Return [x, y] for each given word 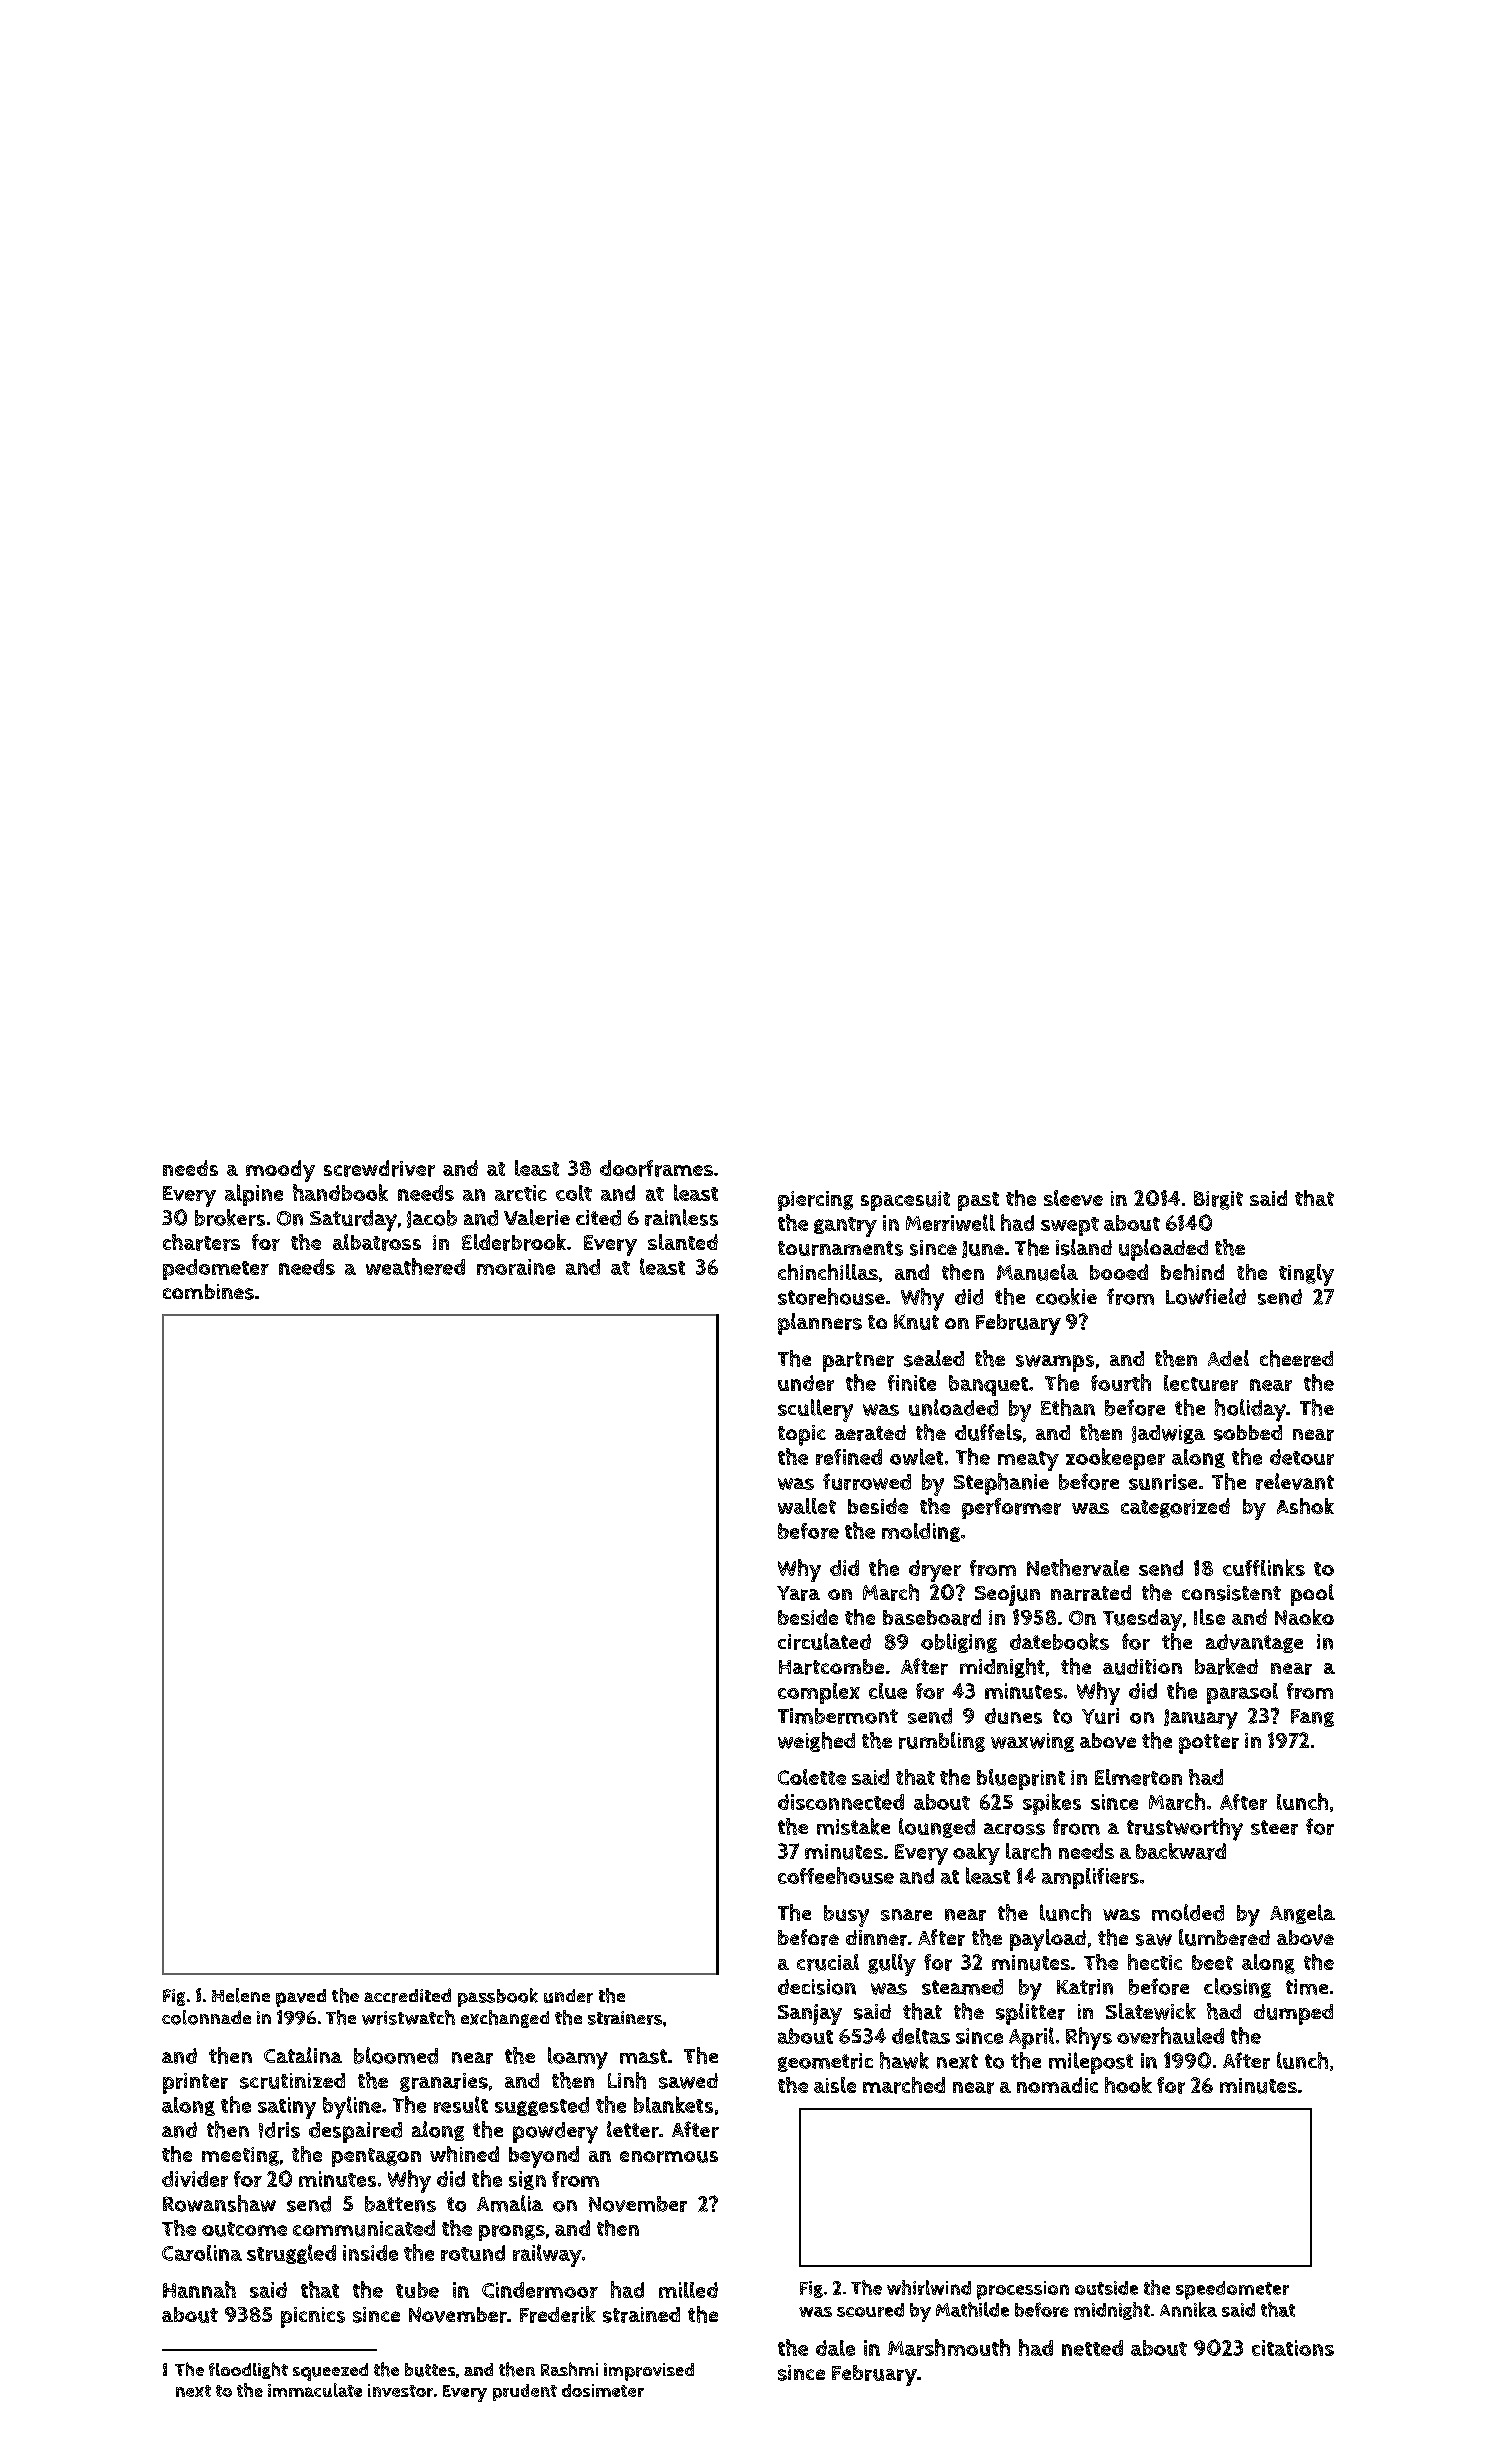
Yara [798, 1593]
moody [280, 1171]
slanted [683, 1242]
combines [208, 1292]
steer [1274, 1827]
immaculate [315, 2390]
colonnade [206, 2017]
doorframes [656, 1168]
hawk [904, 2060]
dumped [1293, 2014]
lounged [937, 1828]
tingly [1306, 1275]
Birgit [1218, 1200]
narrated [1091, 1593]
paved [301, 1998]
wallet [807, 1506]
